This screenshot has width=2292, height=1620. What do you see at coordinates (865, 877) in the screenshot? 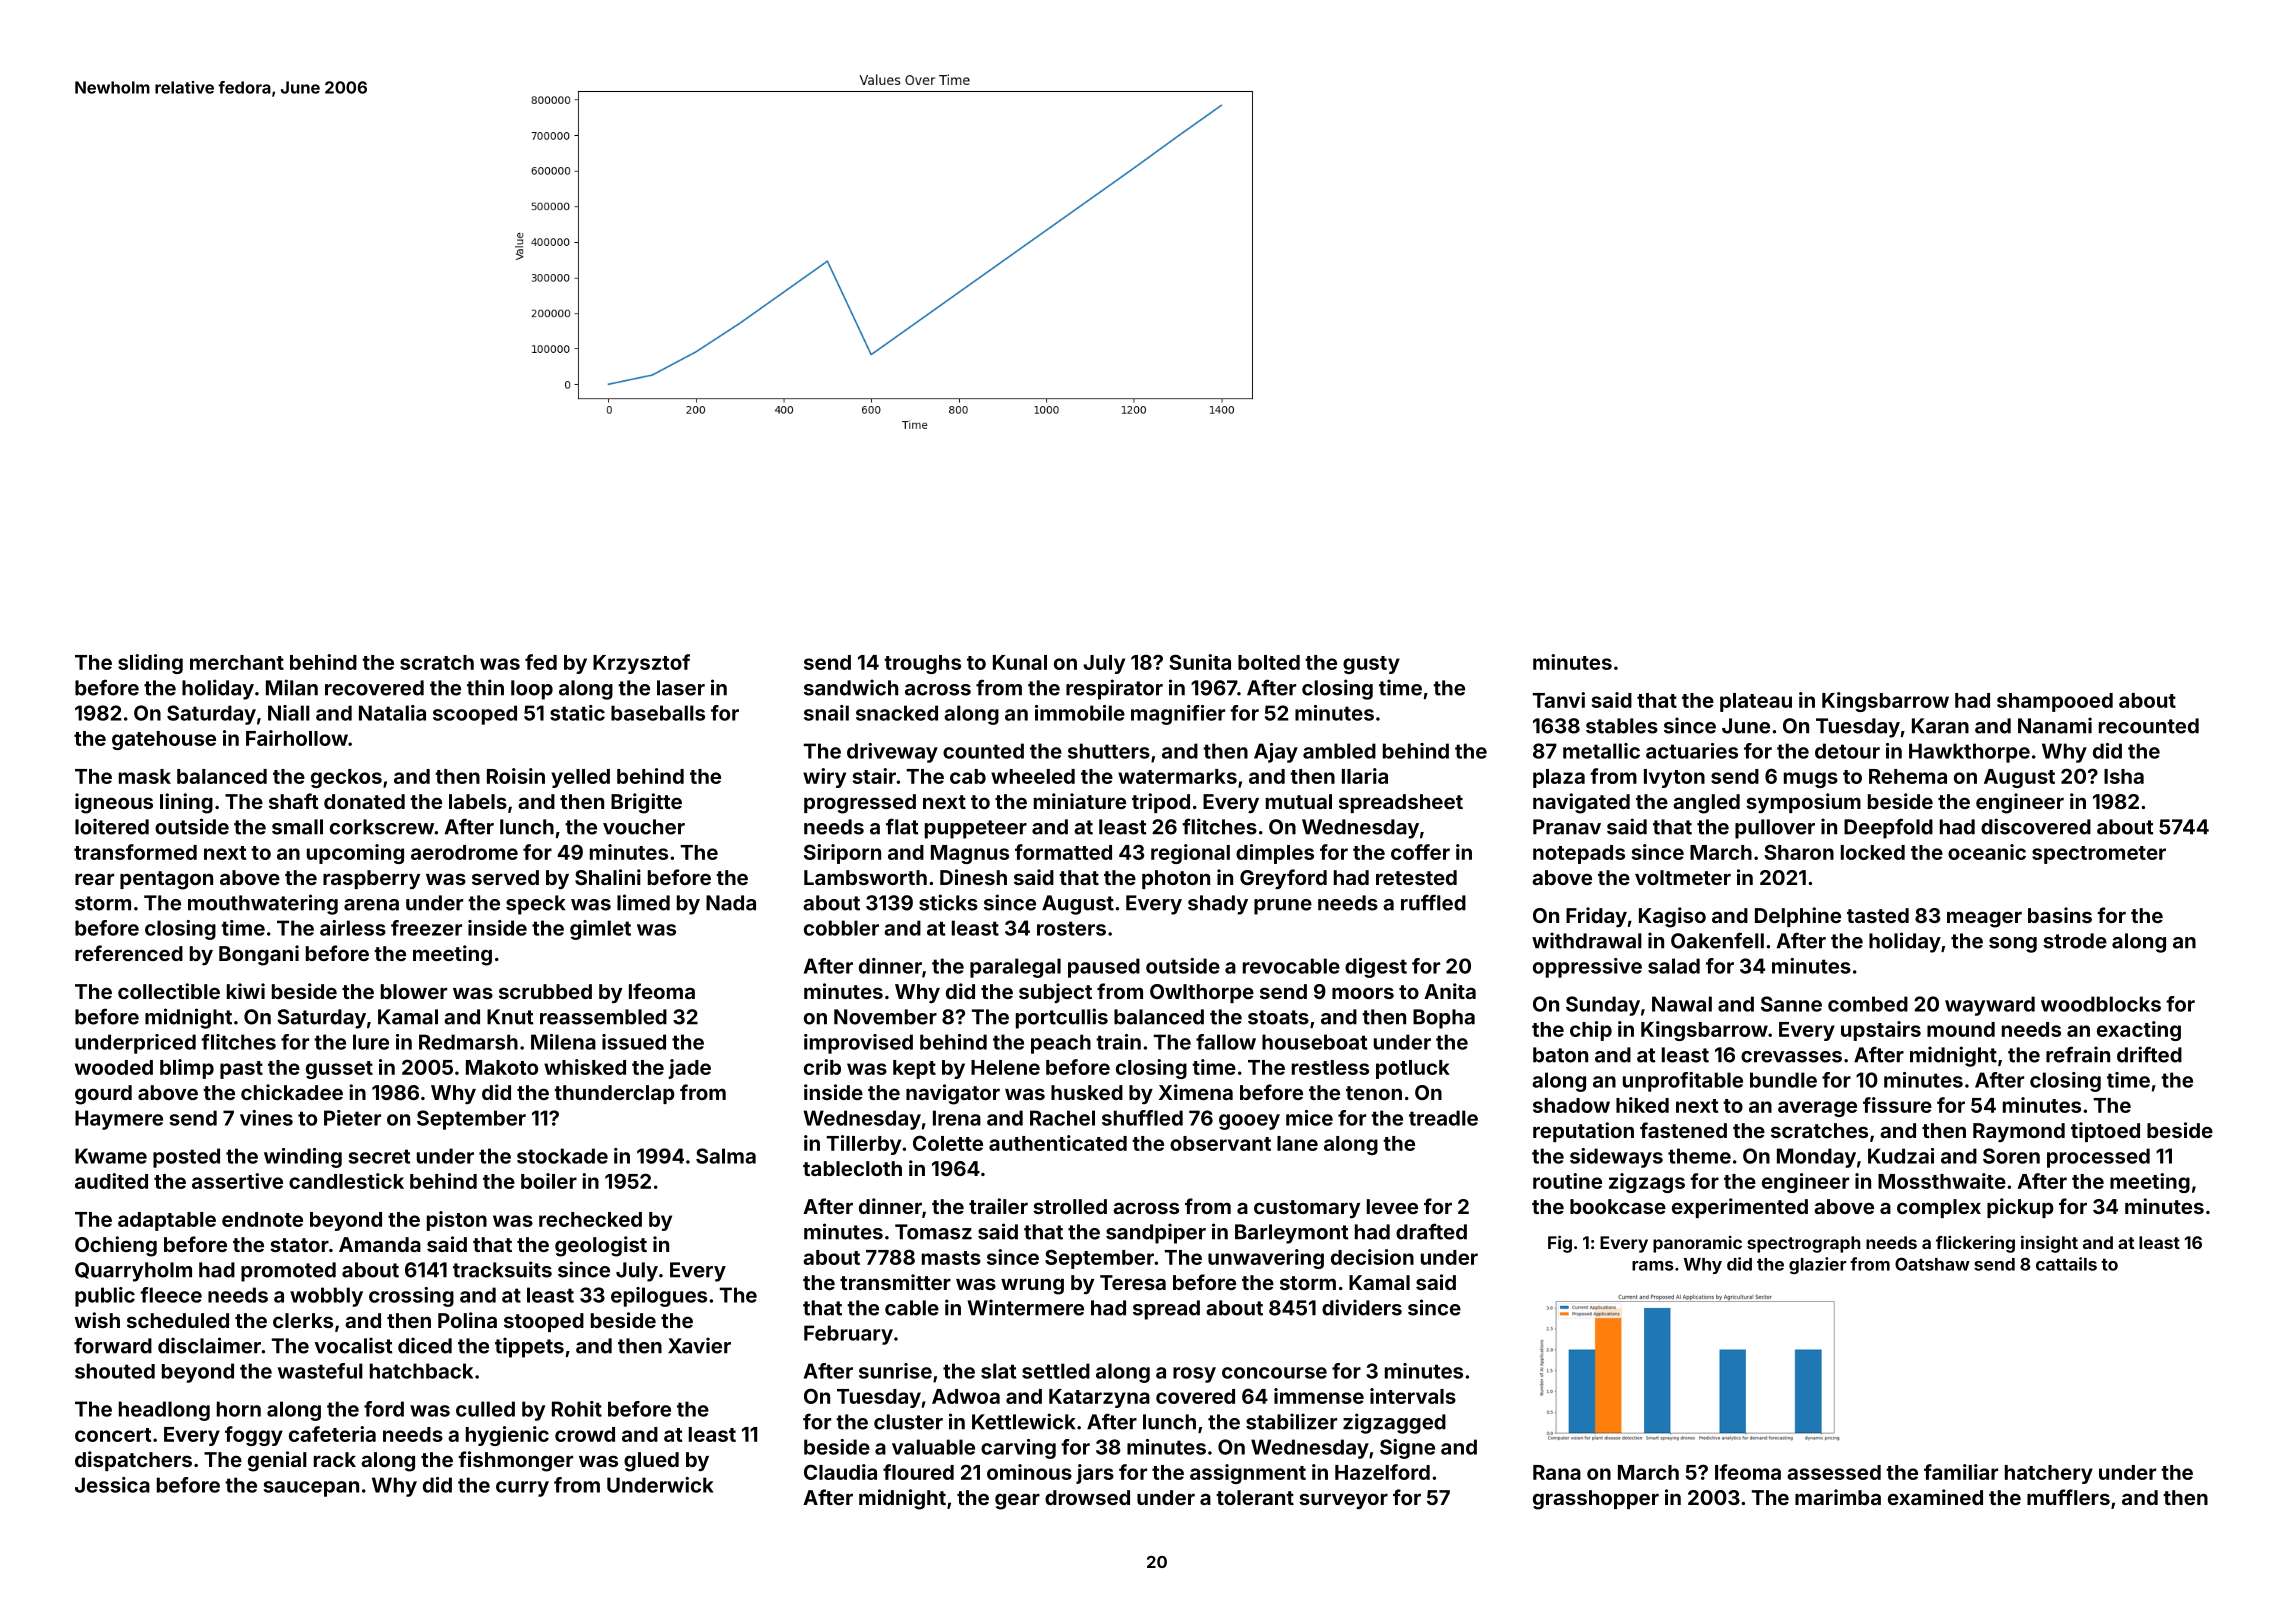
I see `Lambsworth` at bounding box center [865, 877].
